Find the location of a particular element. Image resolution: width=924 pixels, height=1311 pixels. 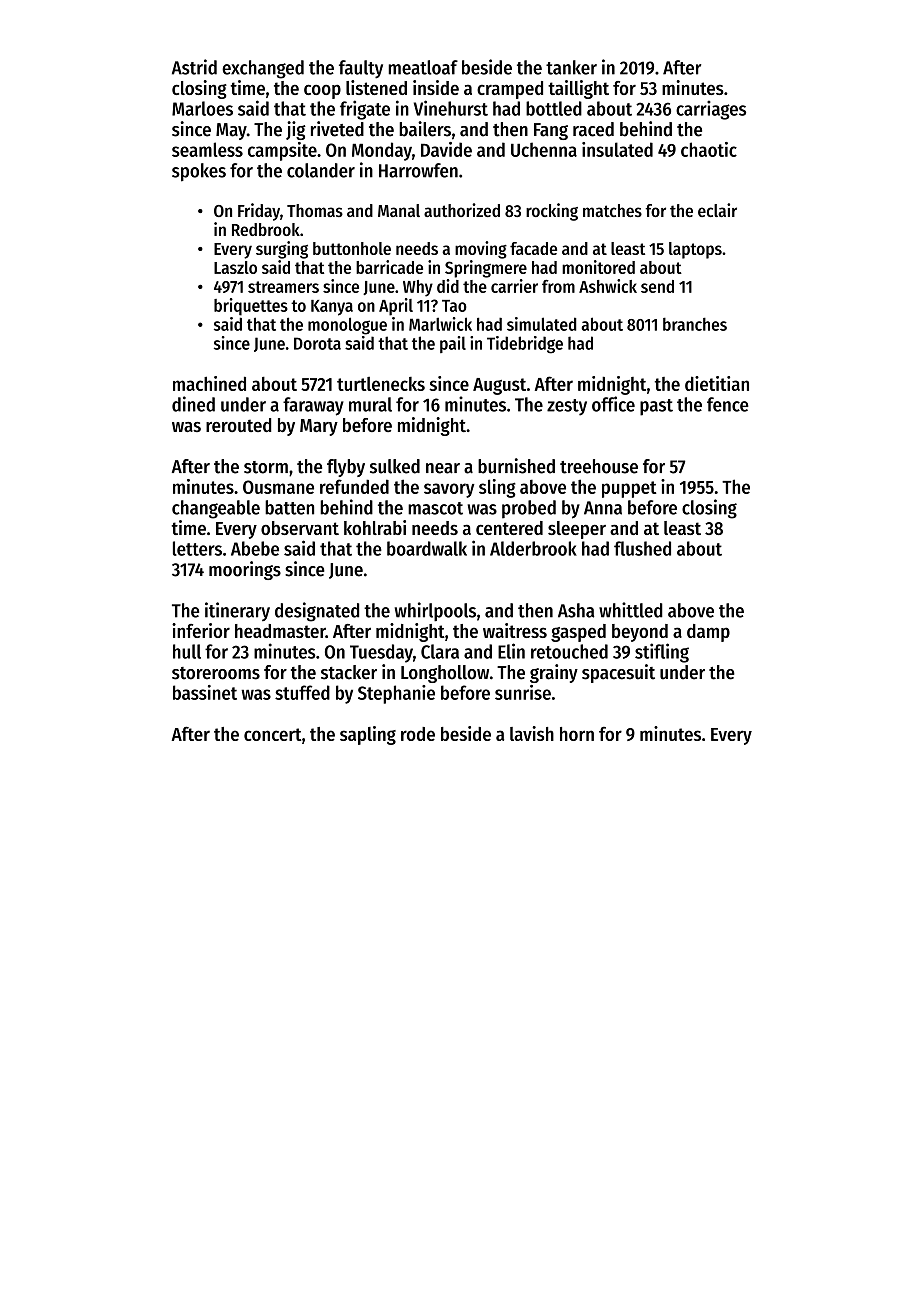

near is located at coordinates (443, 468).
